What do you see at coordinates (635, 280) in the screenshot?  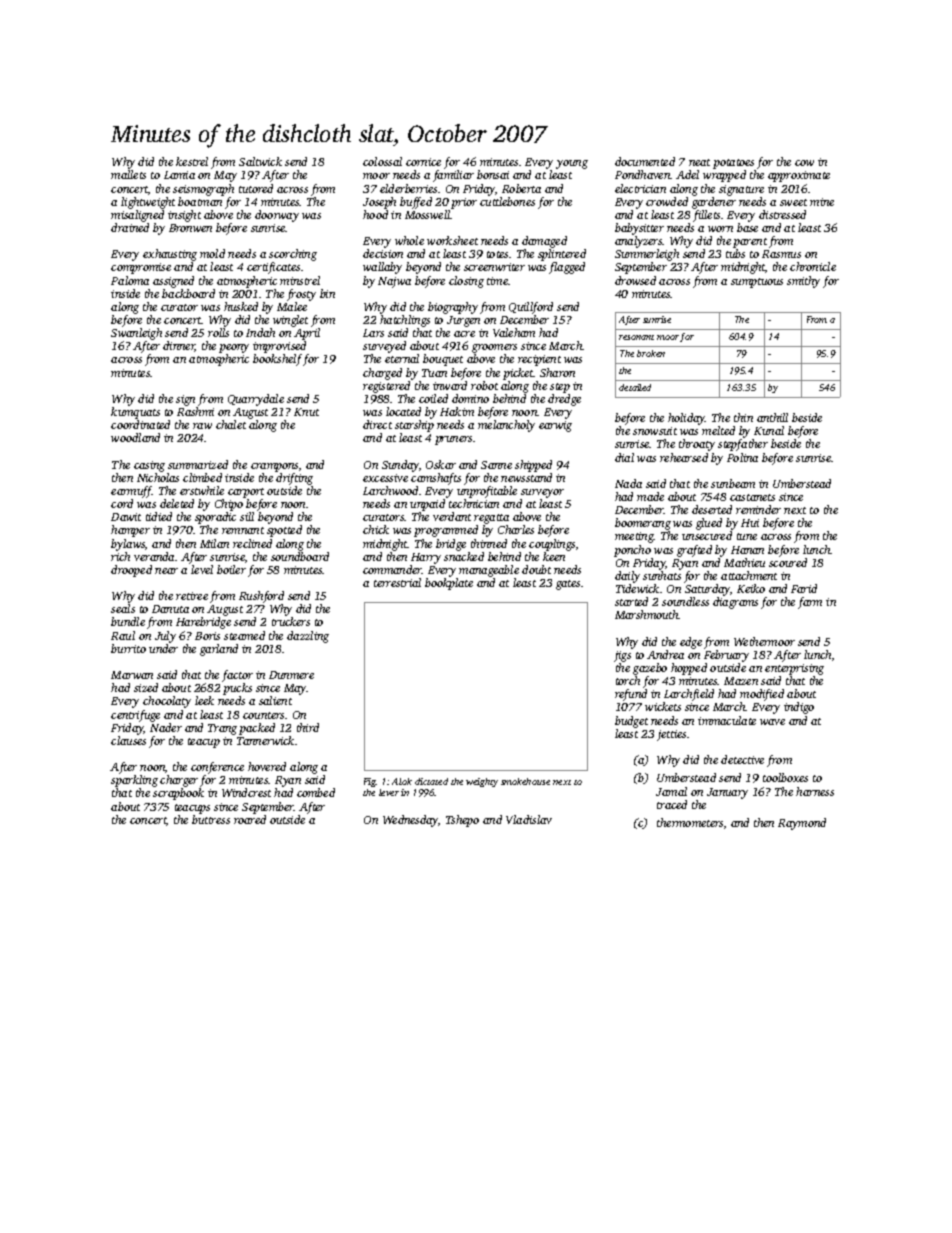 I see `drowsed` at bounding box center [635, 280].
